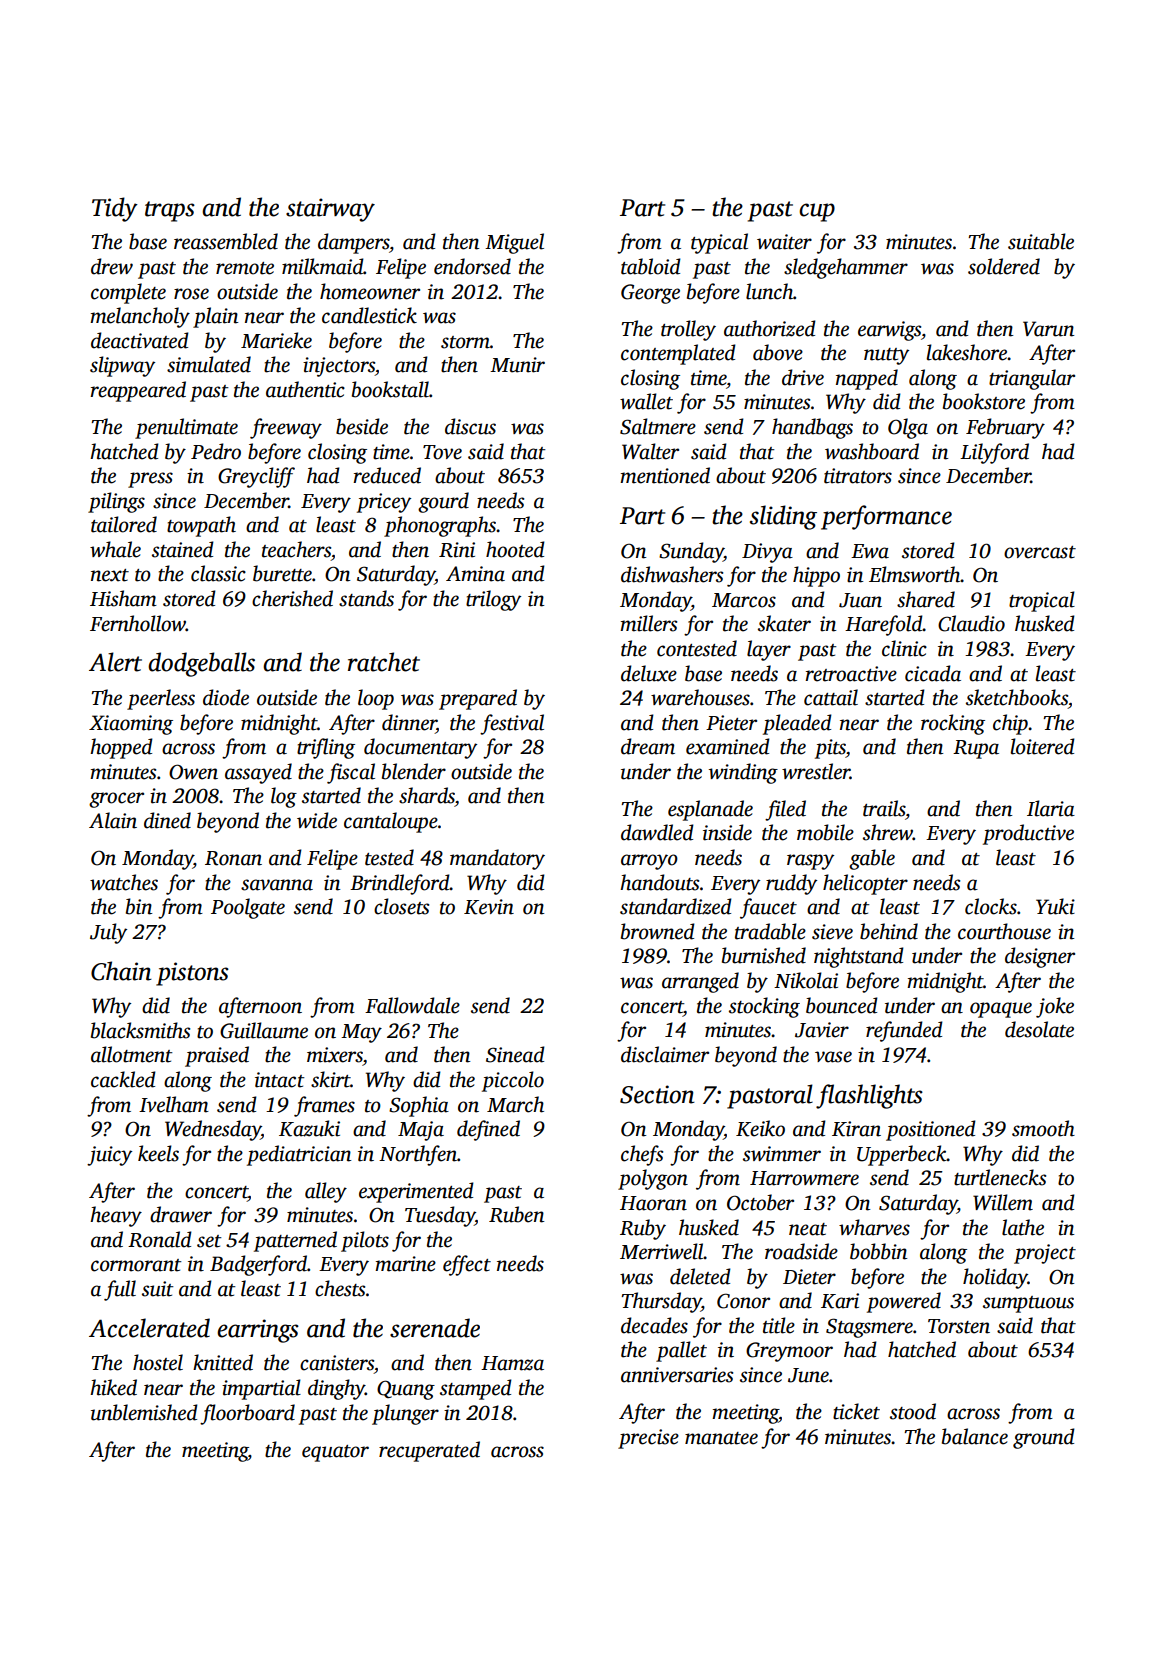 The height and width of the image is (1654, 1165). I want to click on stocking, so click(764, 1007).
